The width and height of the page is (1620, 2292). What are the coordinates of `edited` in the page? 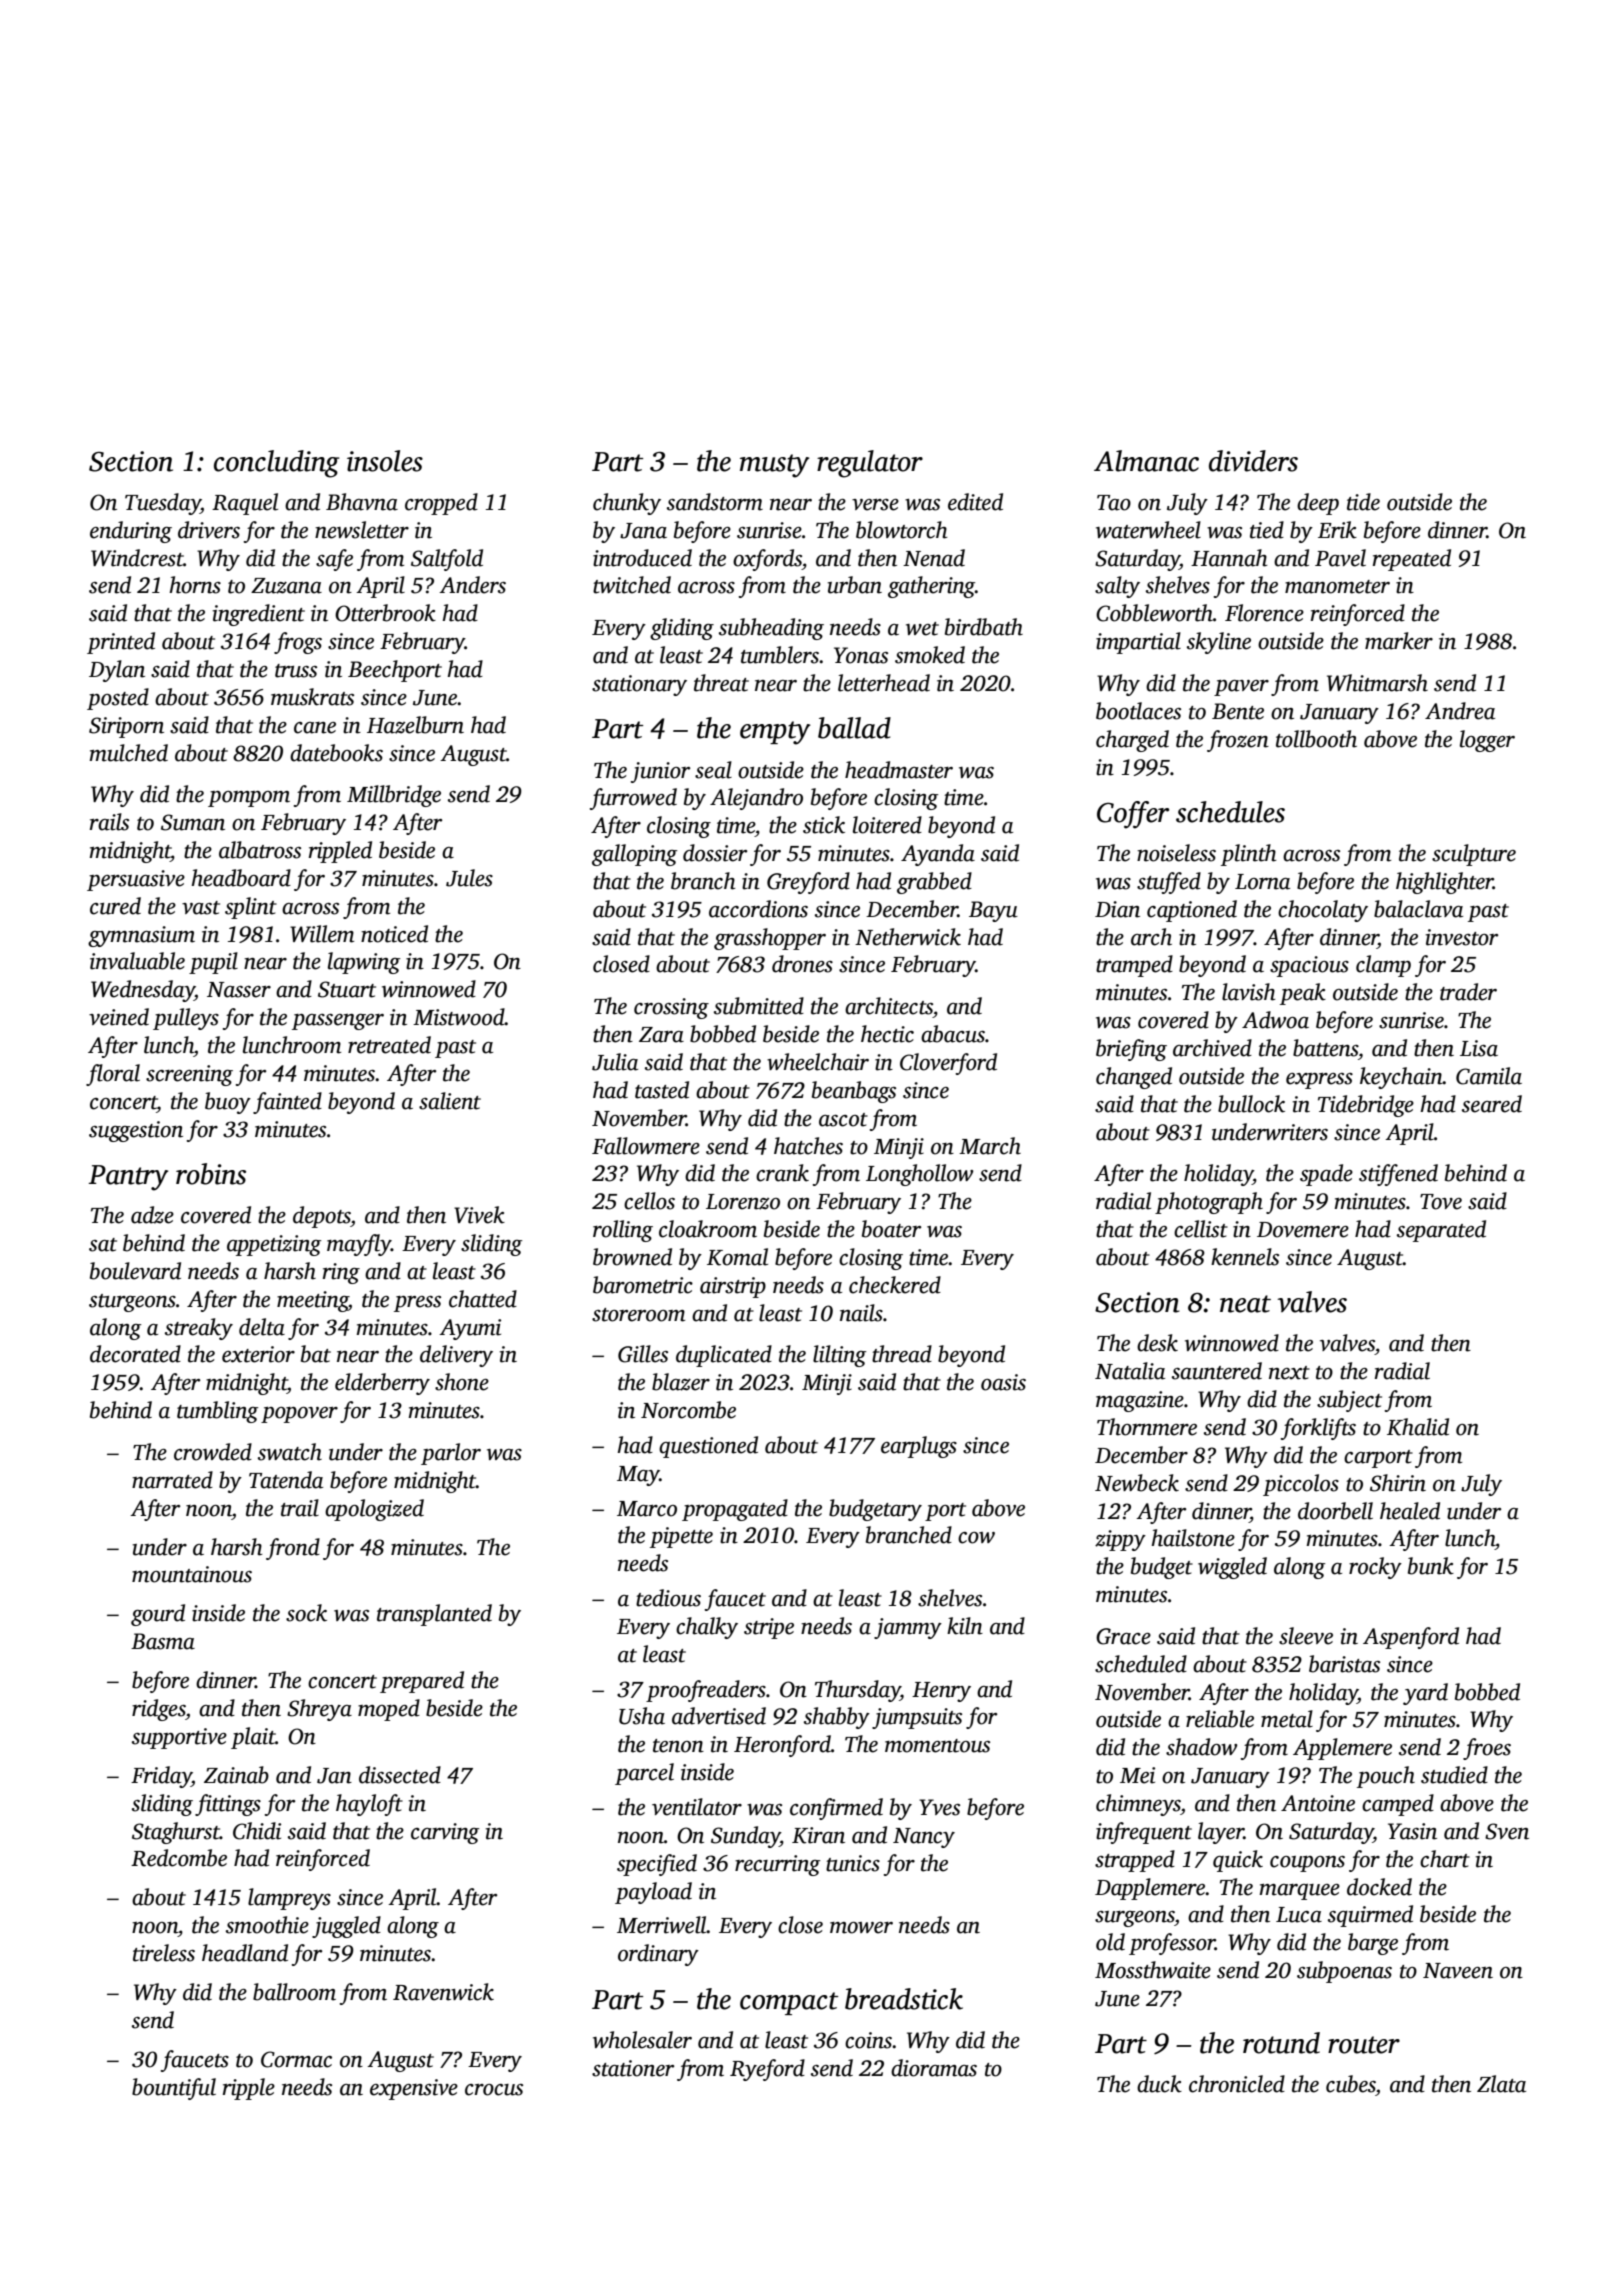 It's located at (975, 502).
